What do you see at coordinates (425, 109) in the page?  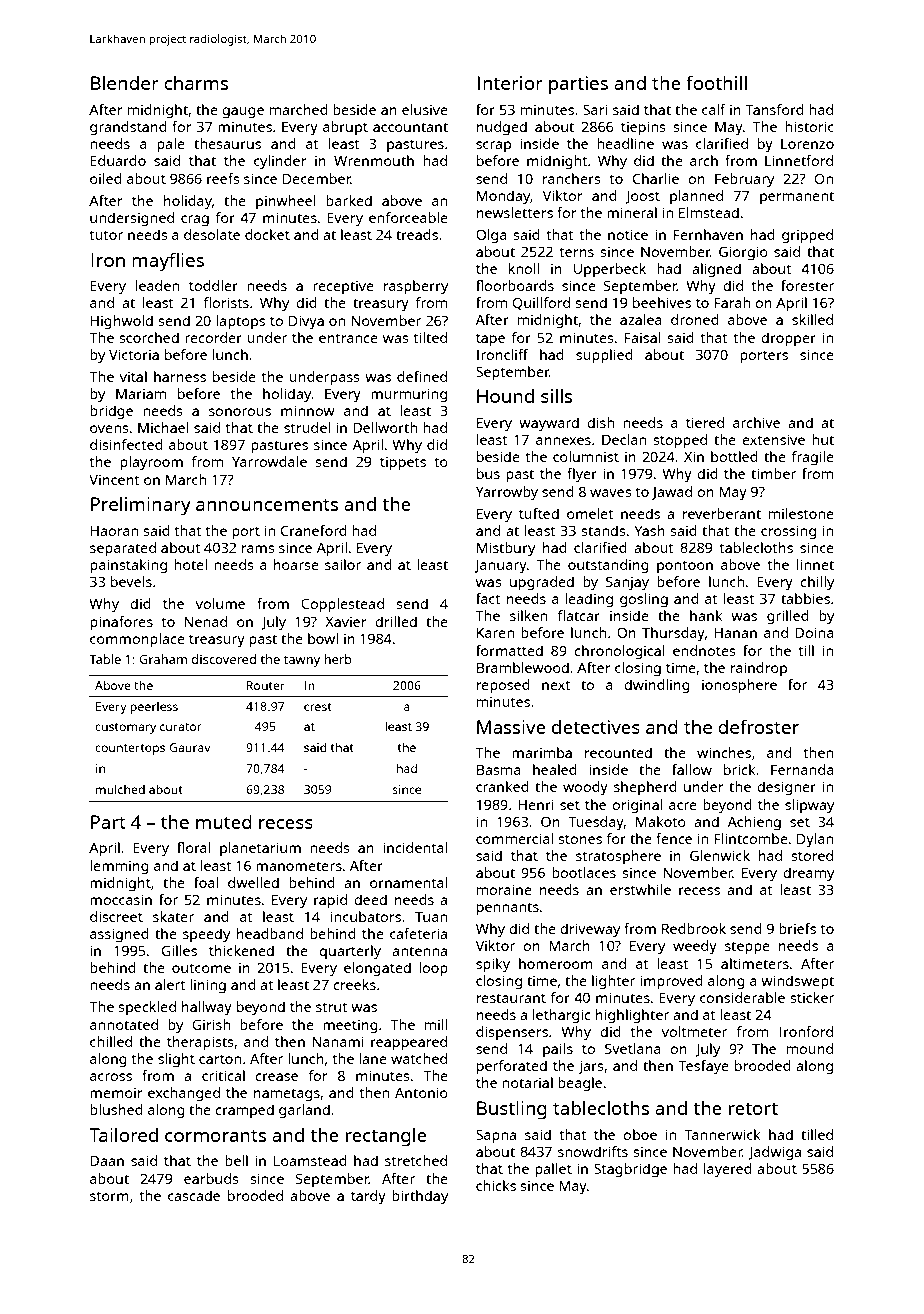 I see `elusive` at bounding box center [425, 109].
